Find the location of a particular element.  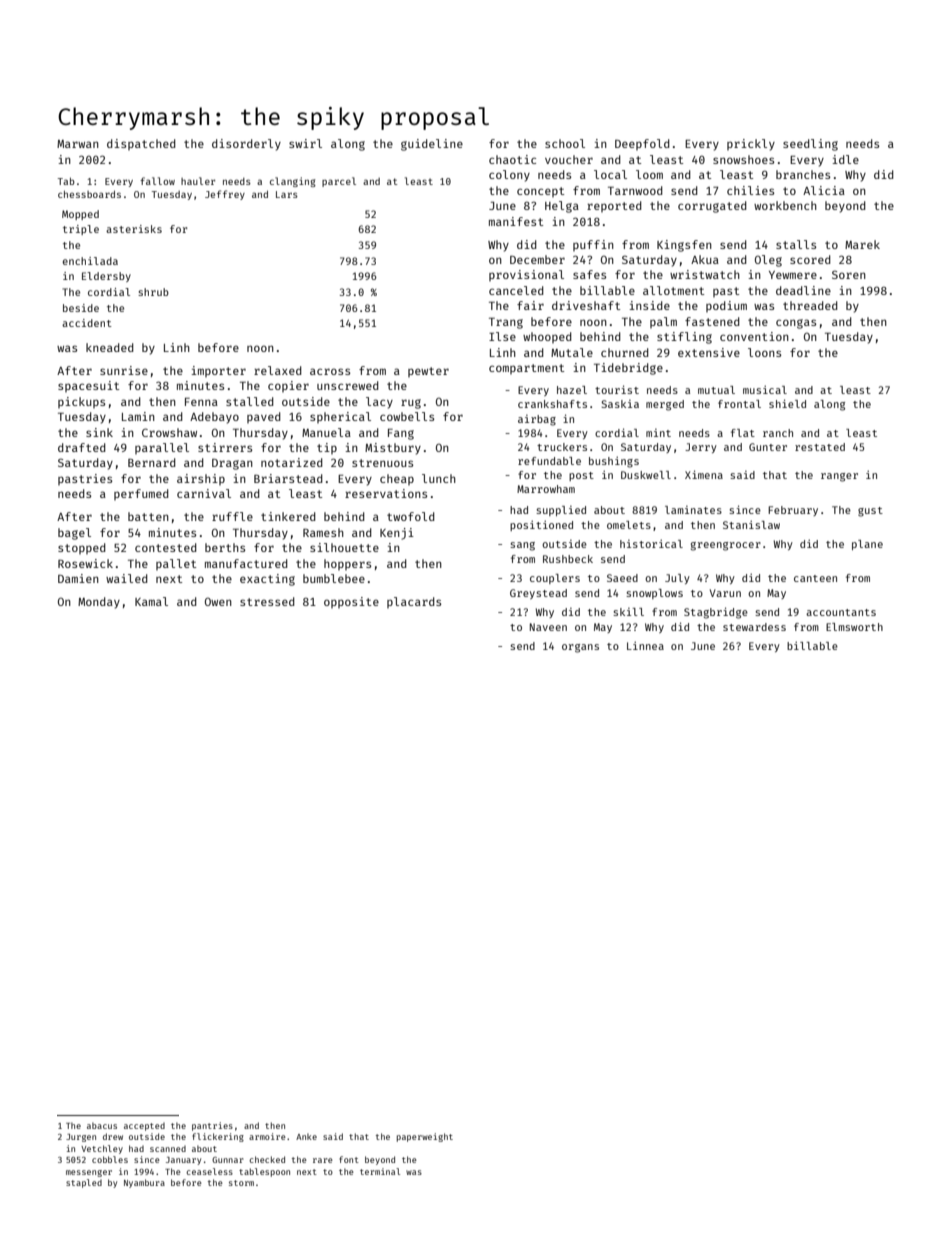

paperweight is located at coordinates (425, 1137).
